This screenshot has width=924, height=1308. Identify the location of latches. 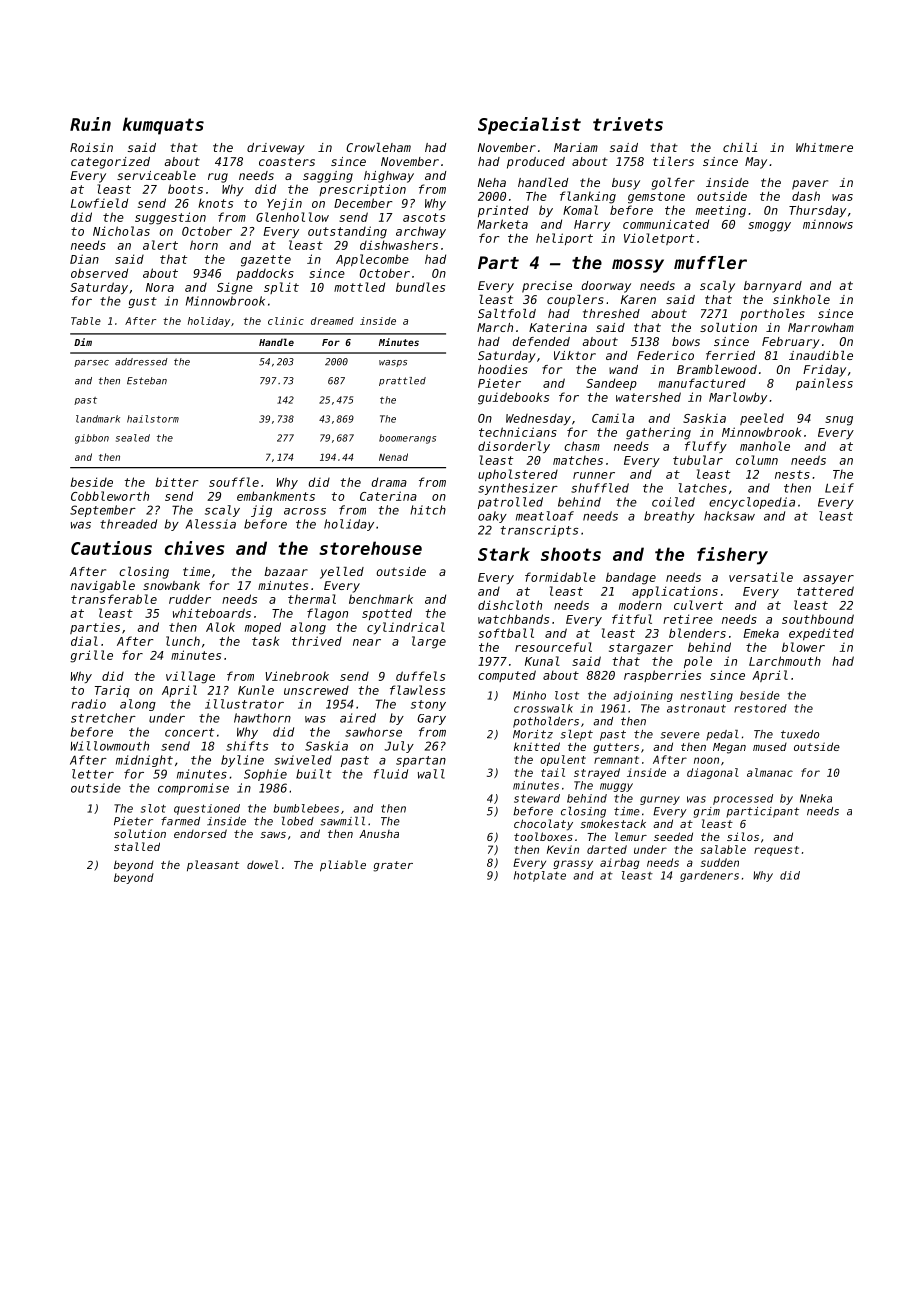
(703, 488).
